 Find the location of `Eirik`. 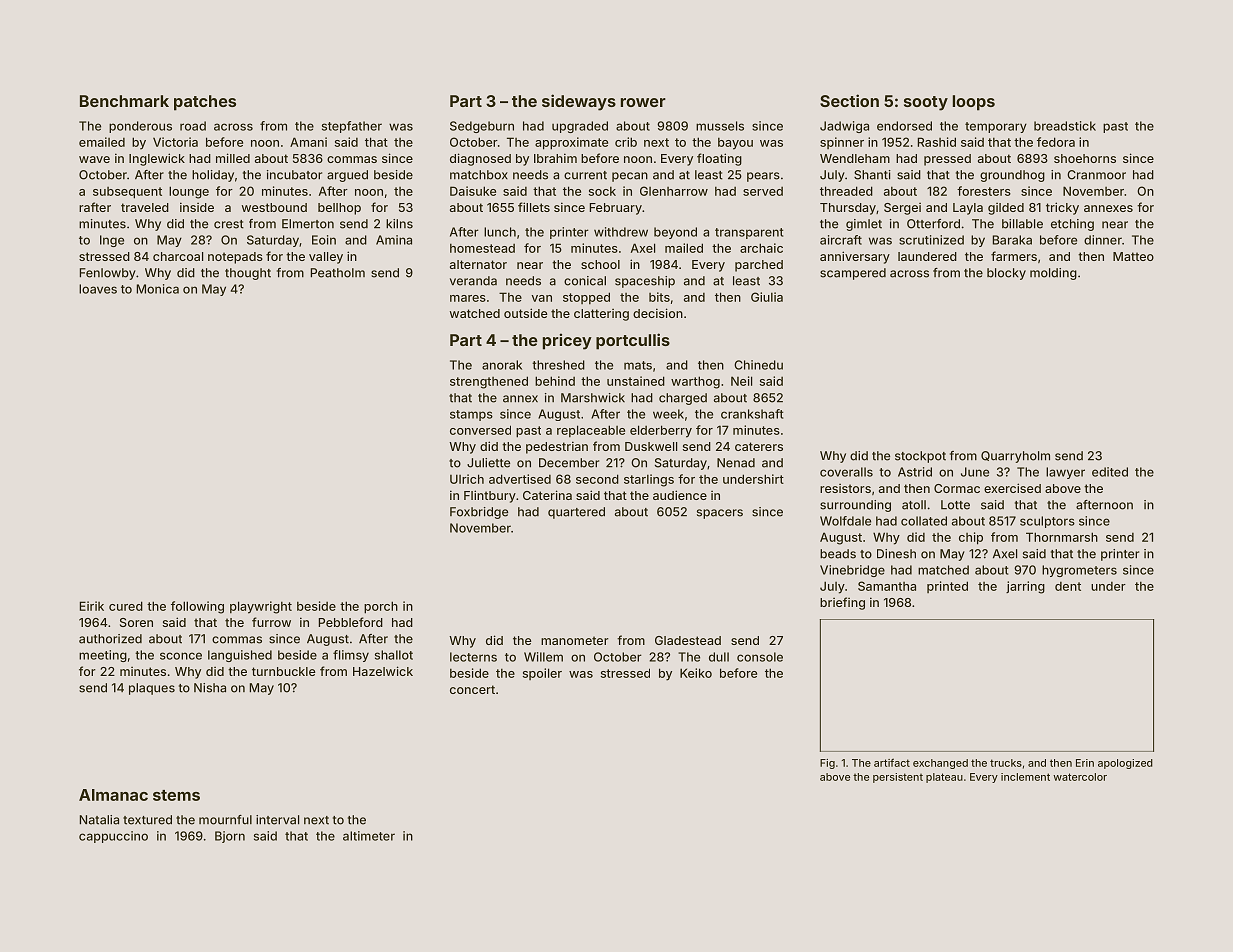

Eirik is located at coordinates (91, 606).
